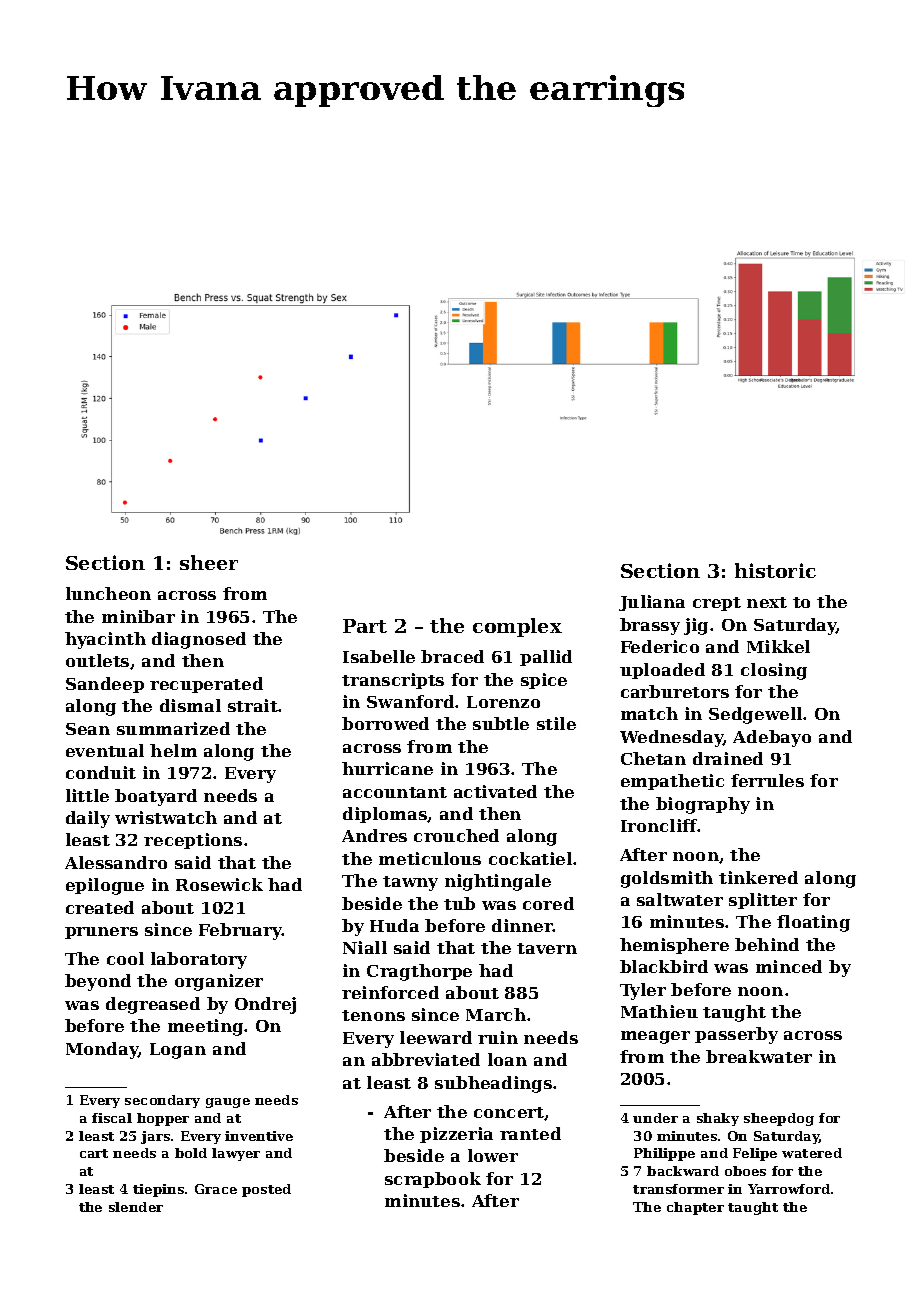 The image size is (924, 1308). I want to click on closing, so click(774, 671).
